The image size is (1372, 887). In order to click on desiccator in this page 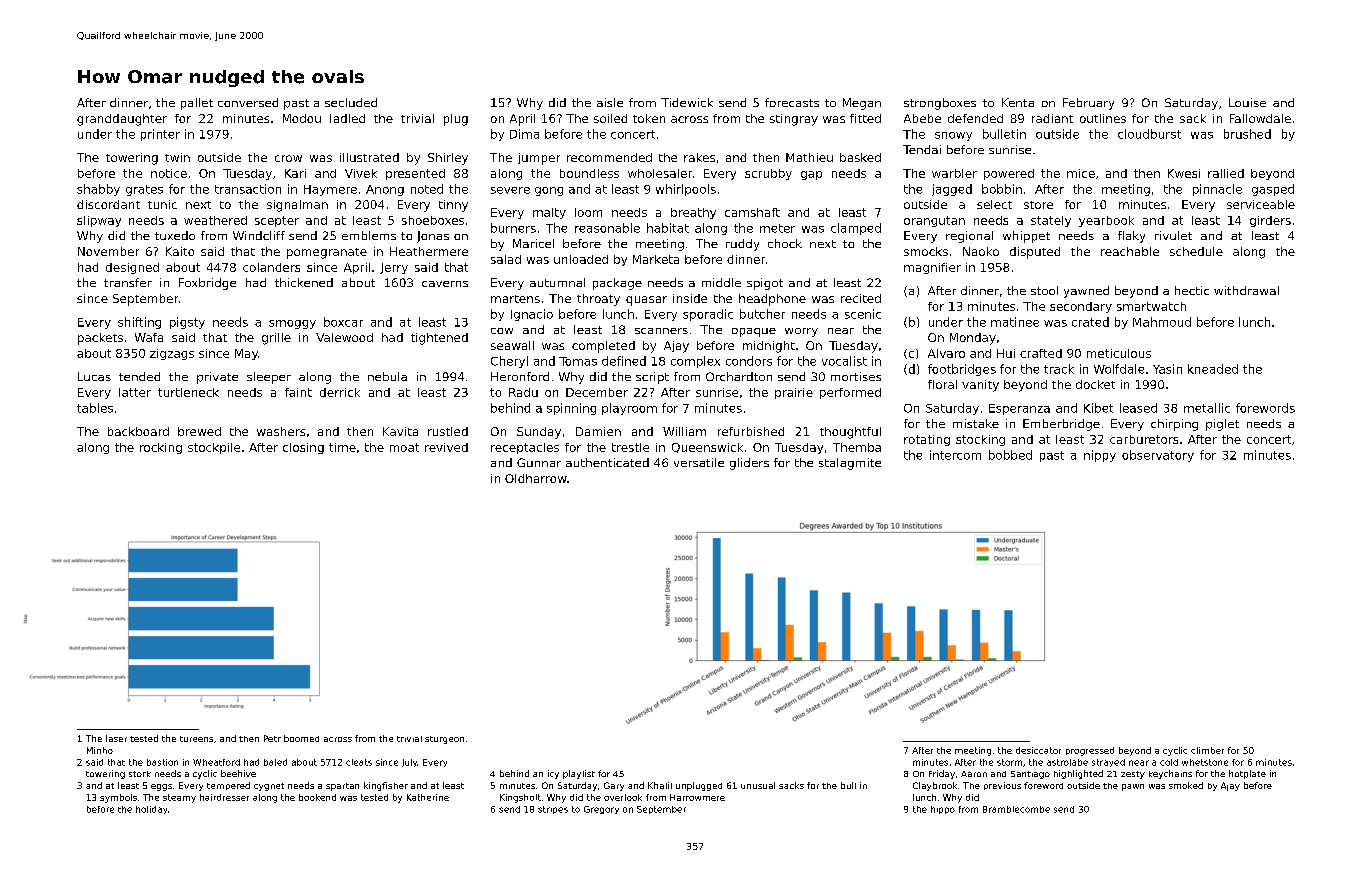, I will do `click(1038, 750)`.
